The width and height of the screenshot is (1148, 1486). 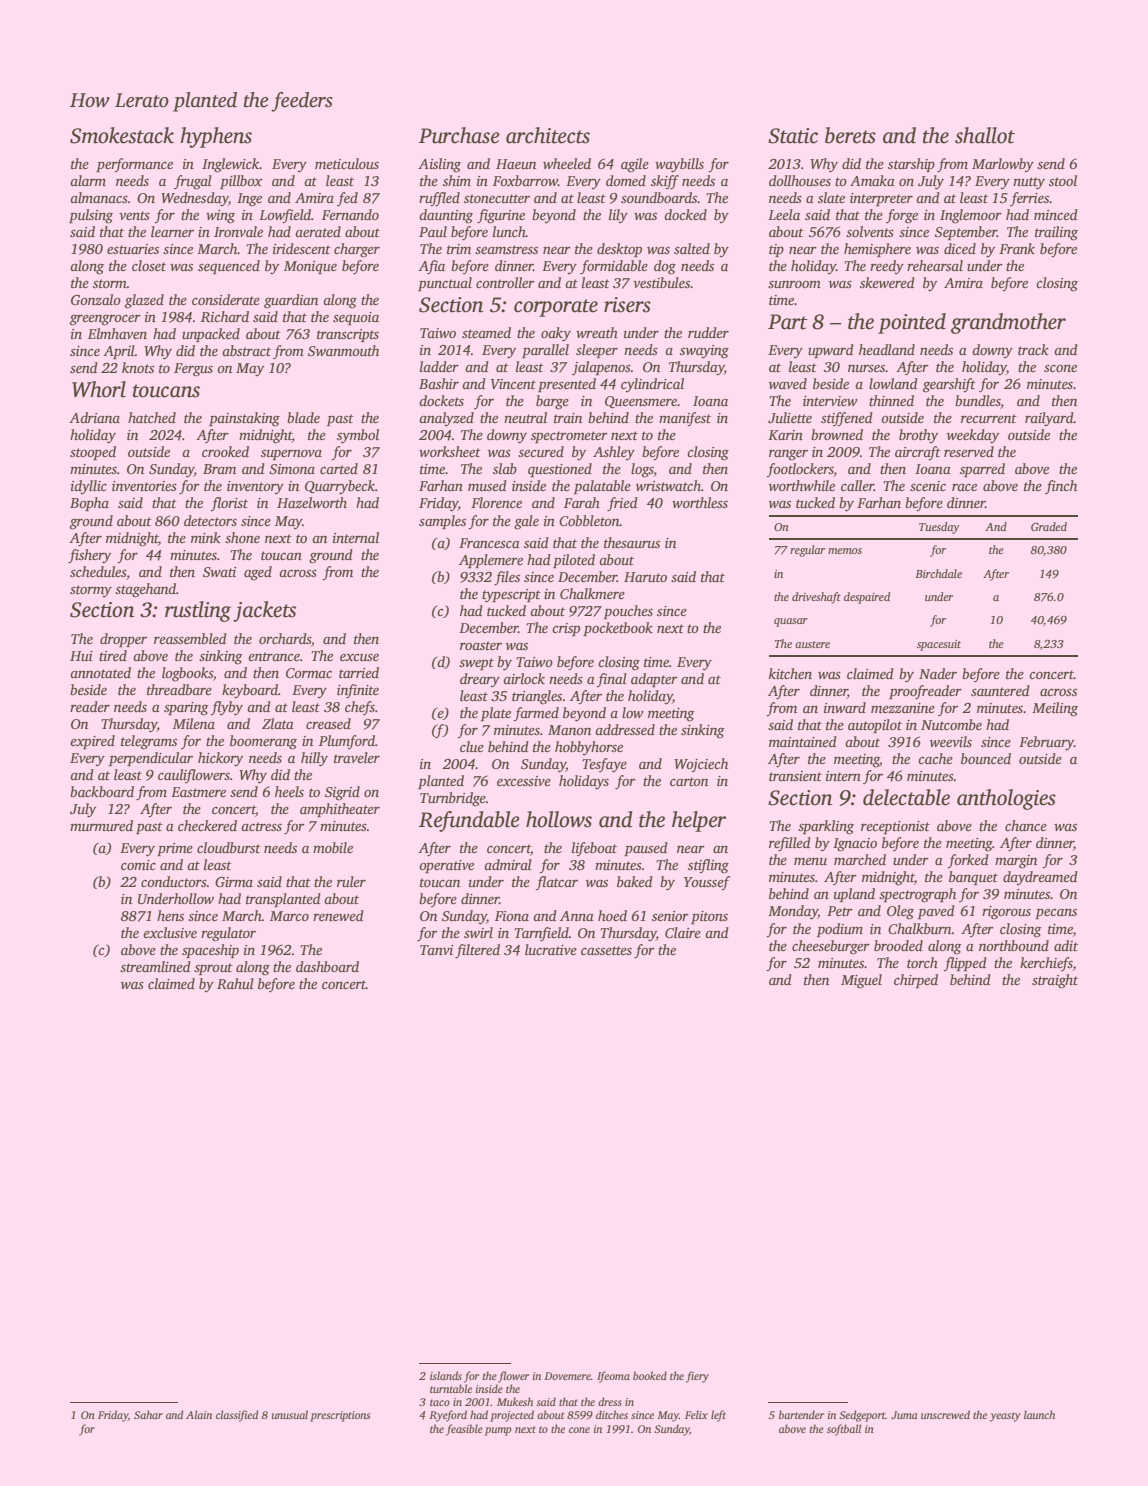 What do you see at coordinates (199, 1414) in the screenshot?
I see `Alain` at bounding box center [199, 1414].
